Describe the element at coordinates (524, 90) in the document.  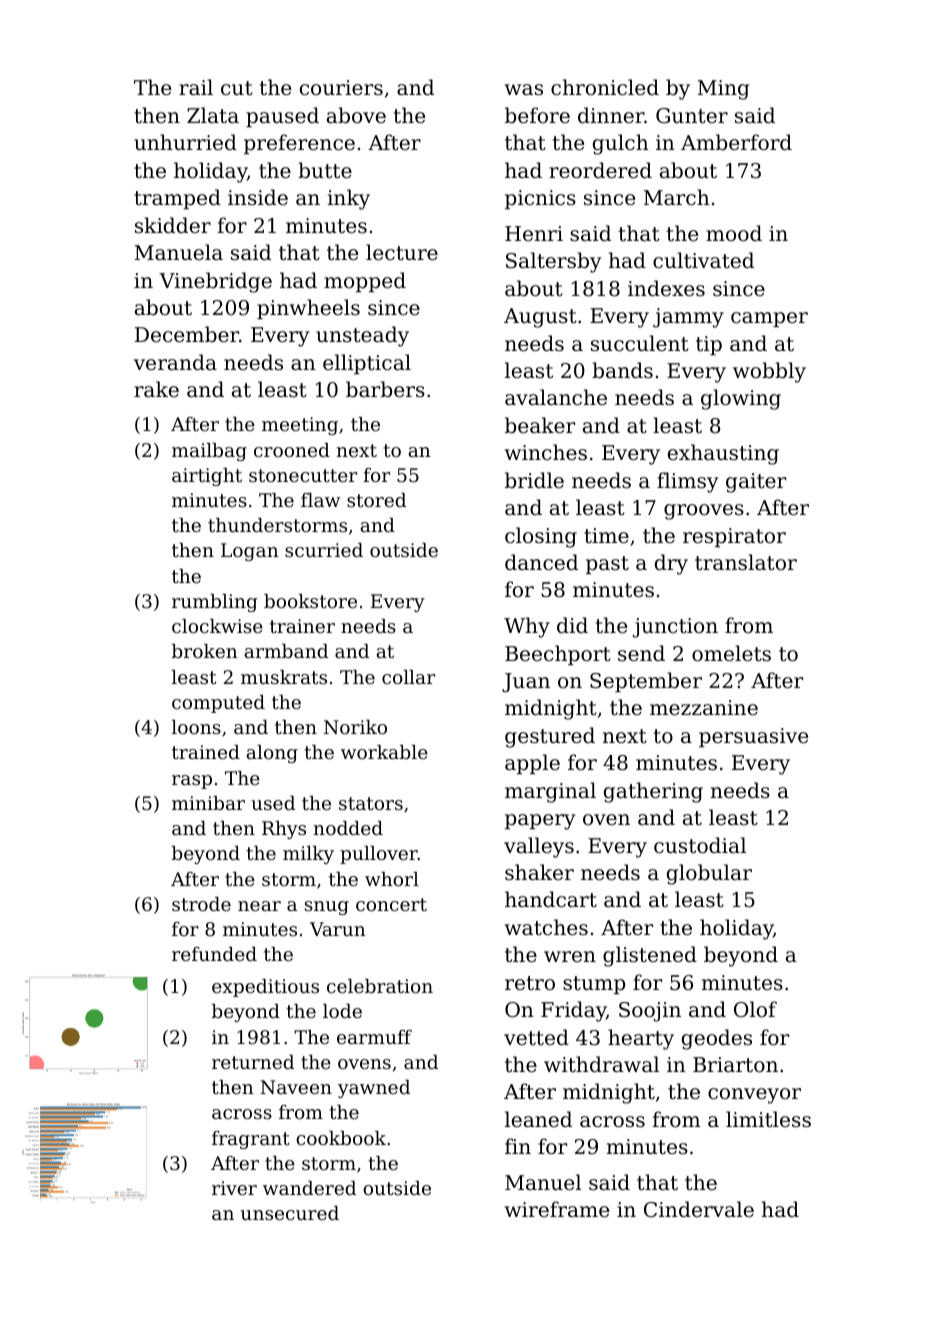
I see `was` at that location.
